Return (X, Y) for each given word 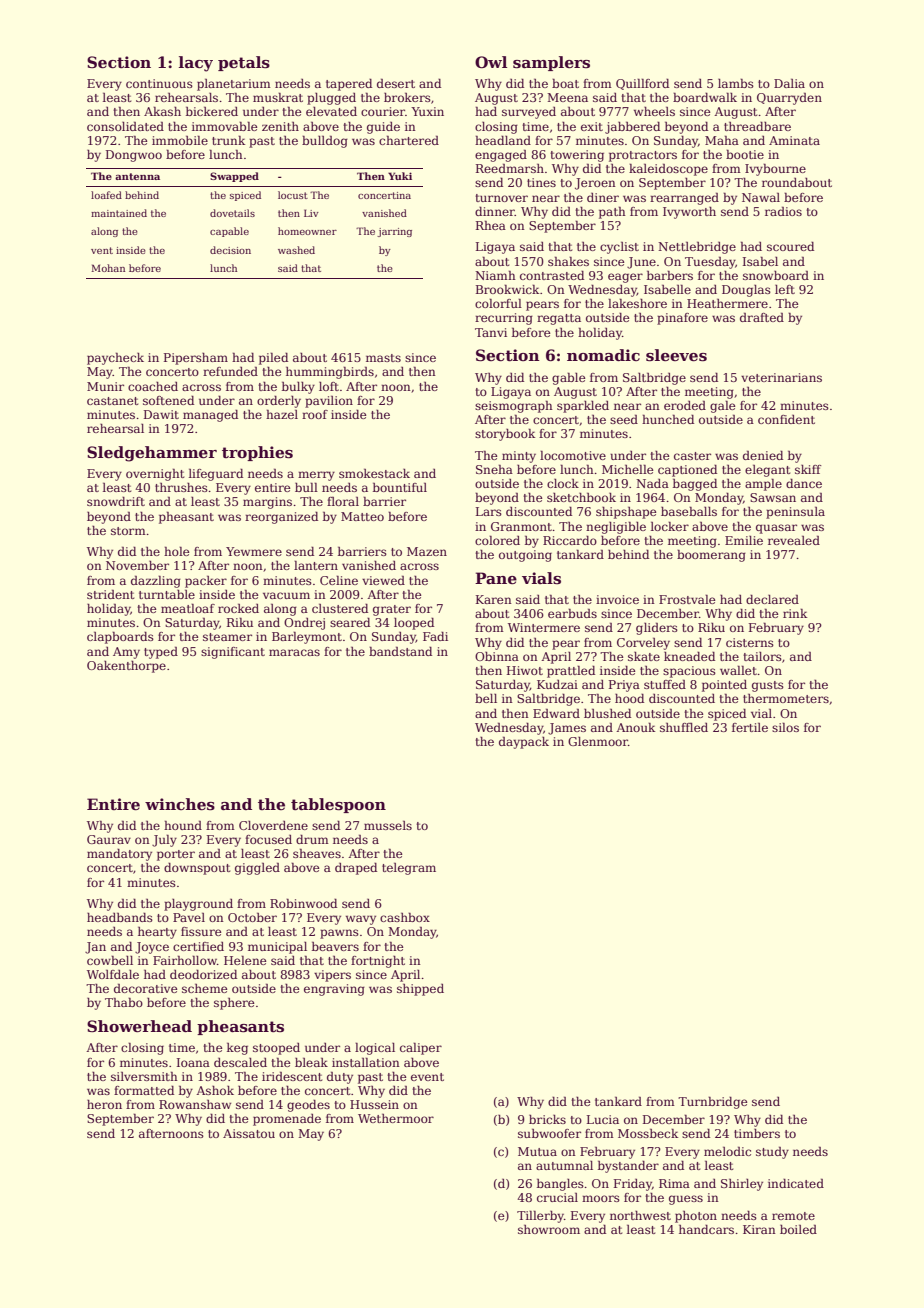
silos (785, 727)
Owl (491, 62)
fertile (750, 727)
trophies (257, 453)
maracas (294, 652)
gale (722, 406)
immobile (180, 140)
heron (104, 1104)
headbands (120, 917)
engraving (334, 990)
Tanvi (491, 332)
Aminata (794, 140)
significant (233, 653)
